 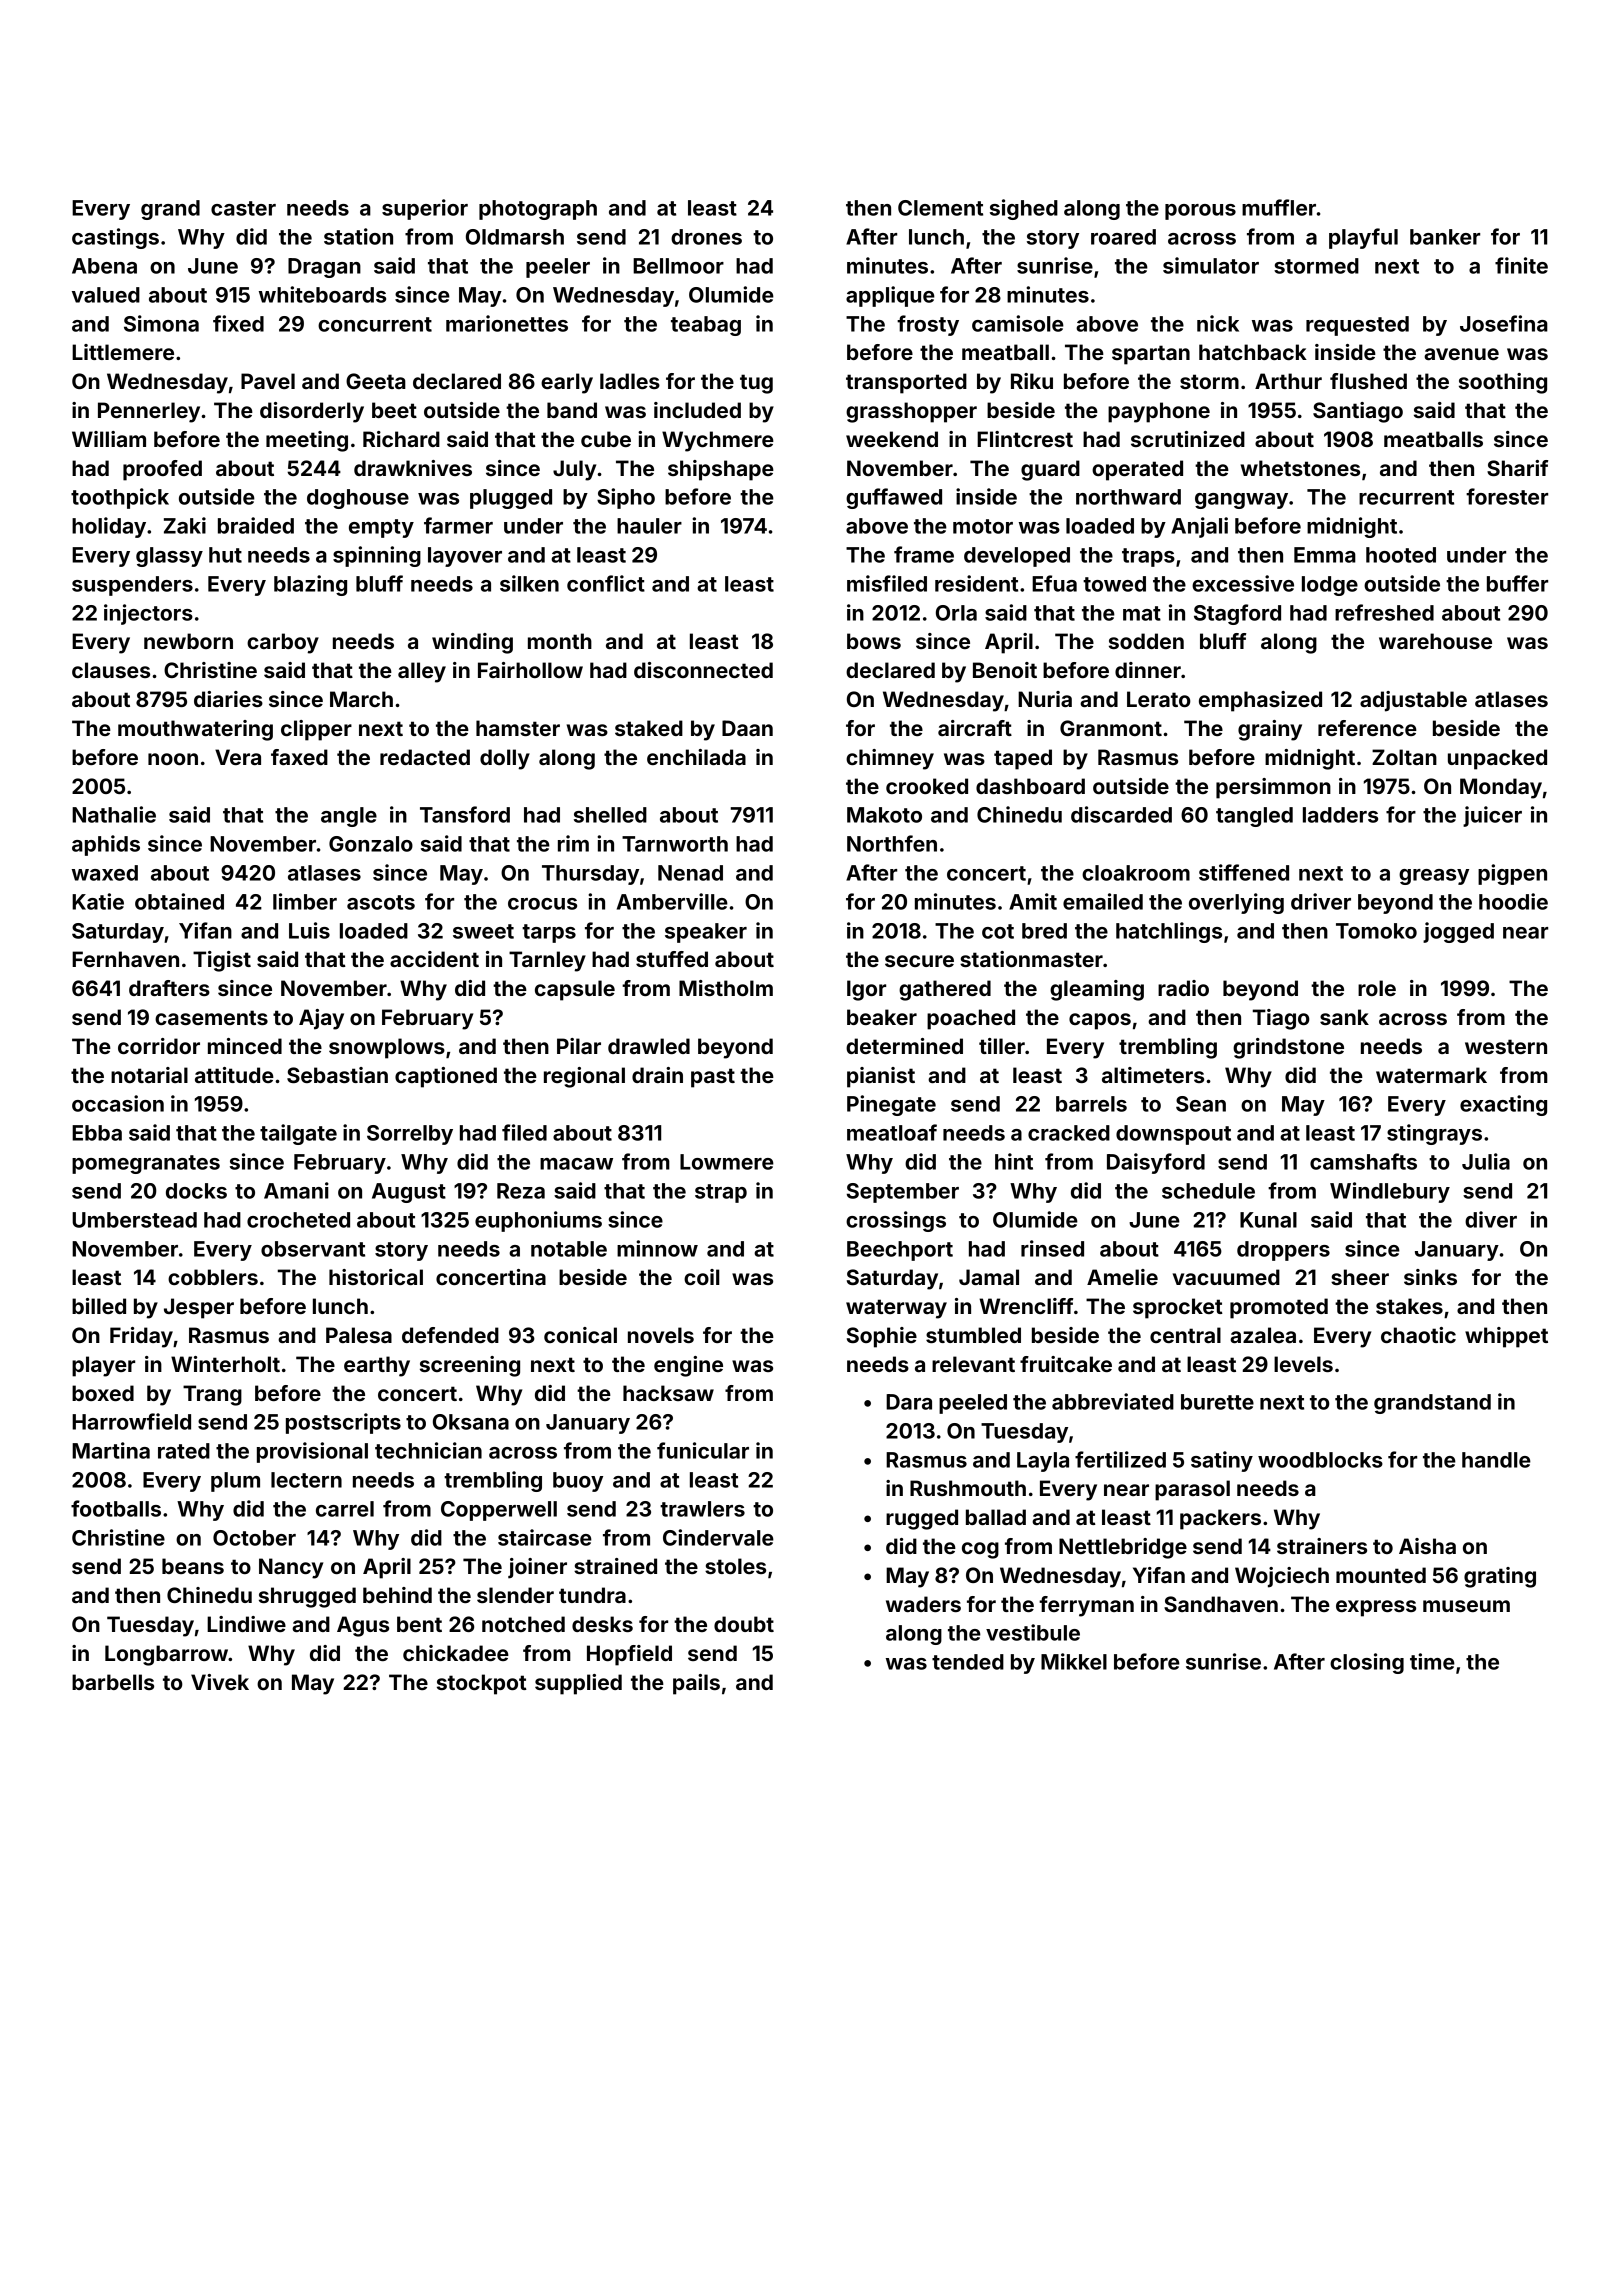 What do you see at coordinates (220, 1682) in the screenshot?
I see `Vivek` at bounding box center [220, 1682].
